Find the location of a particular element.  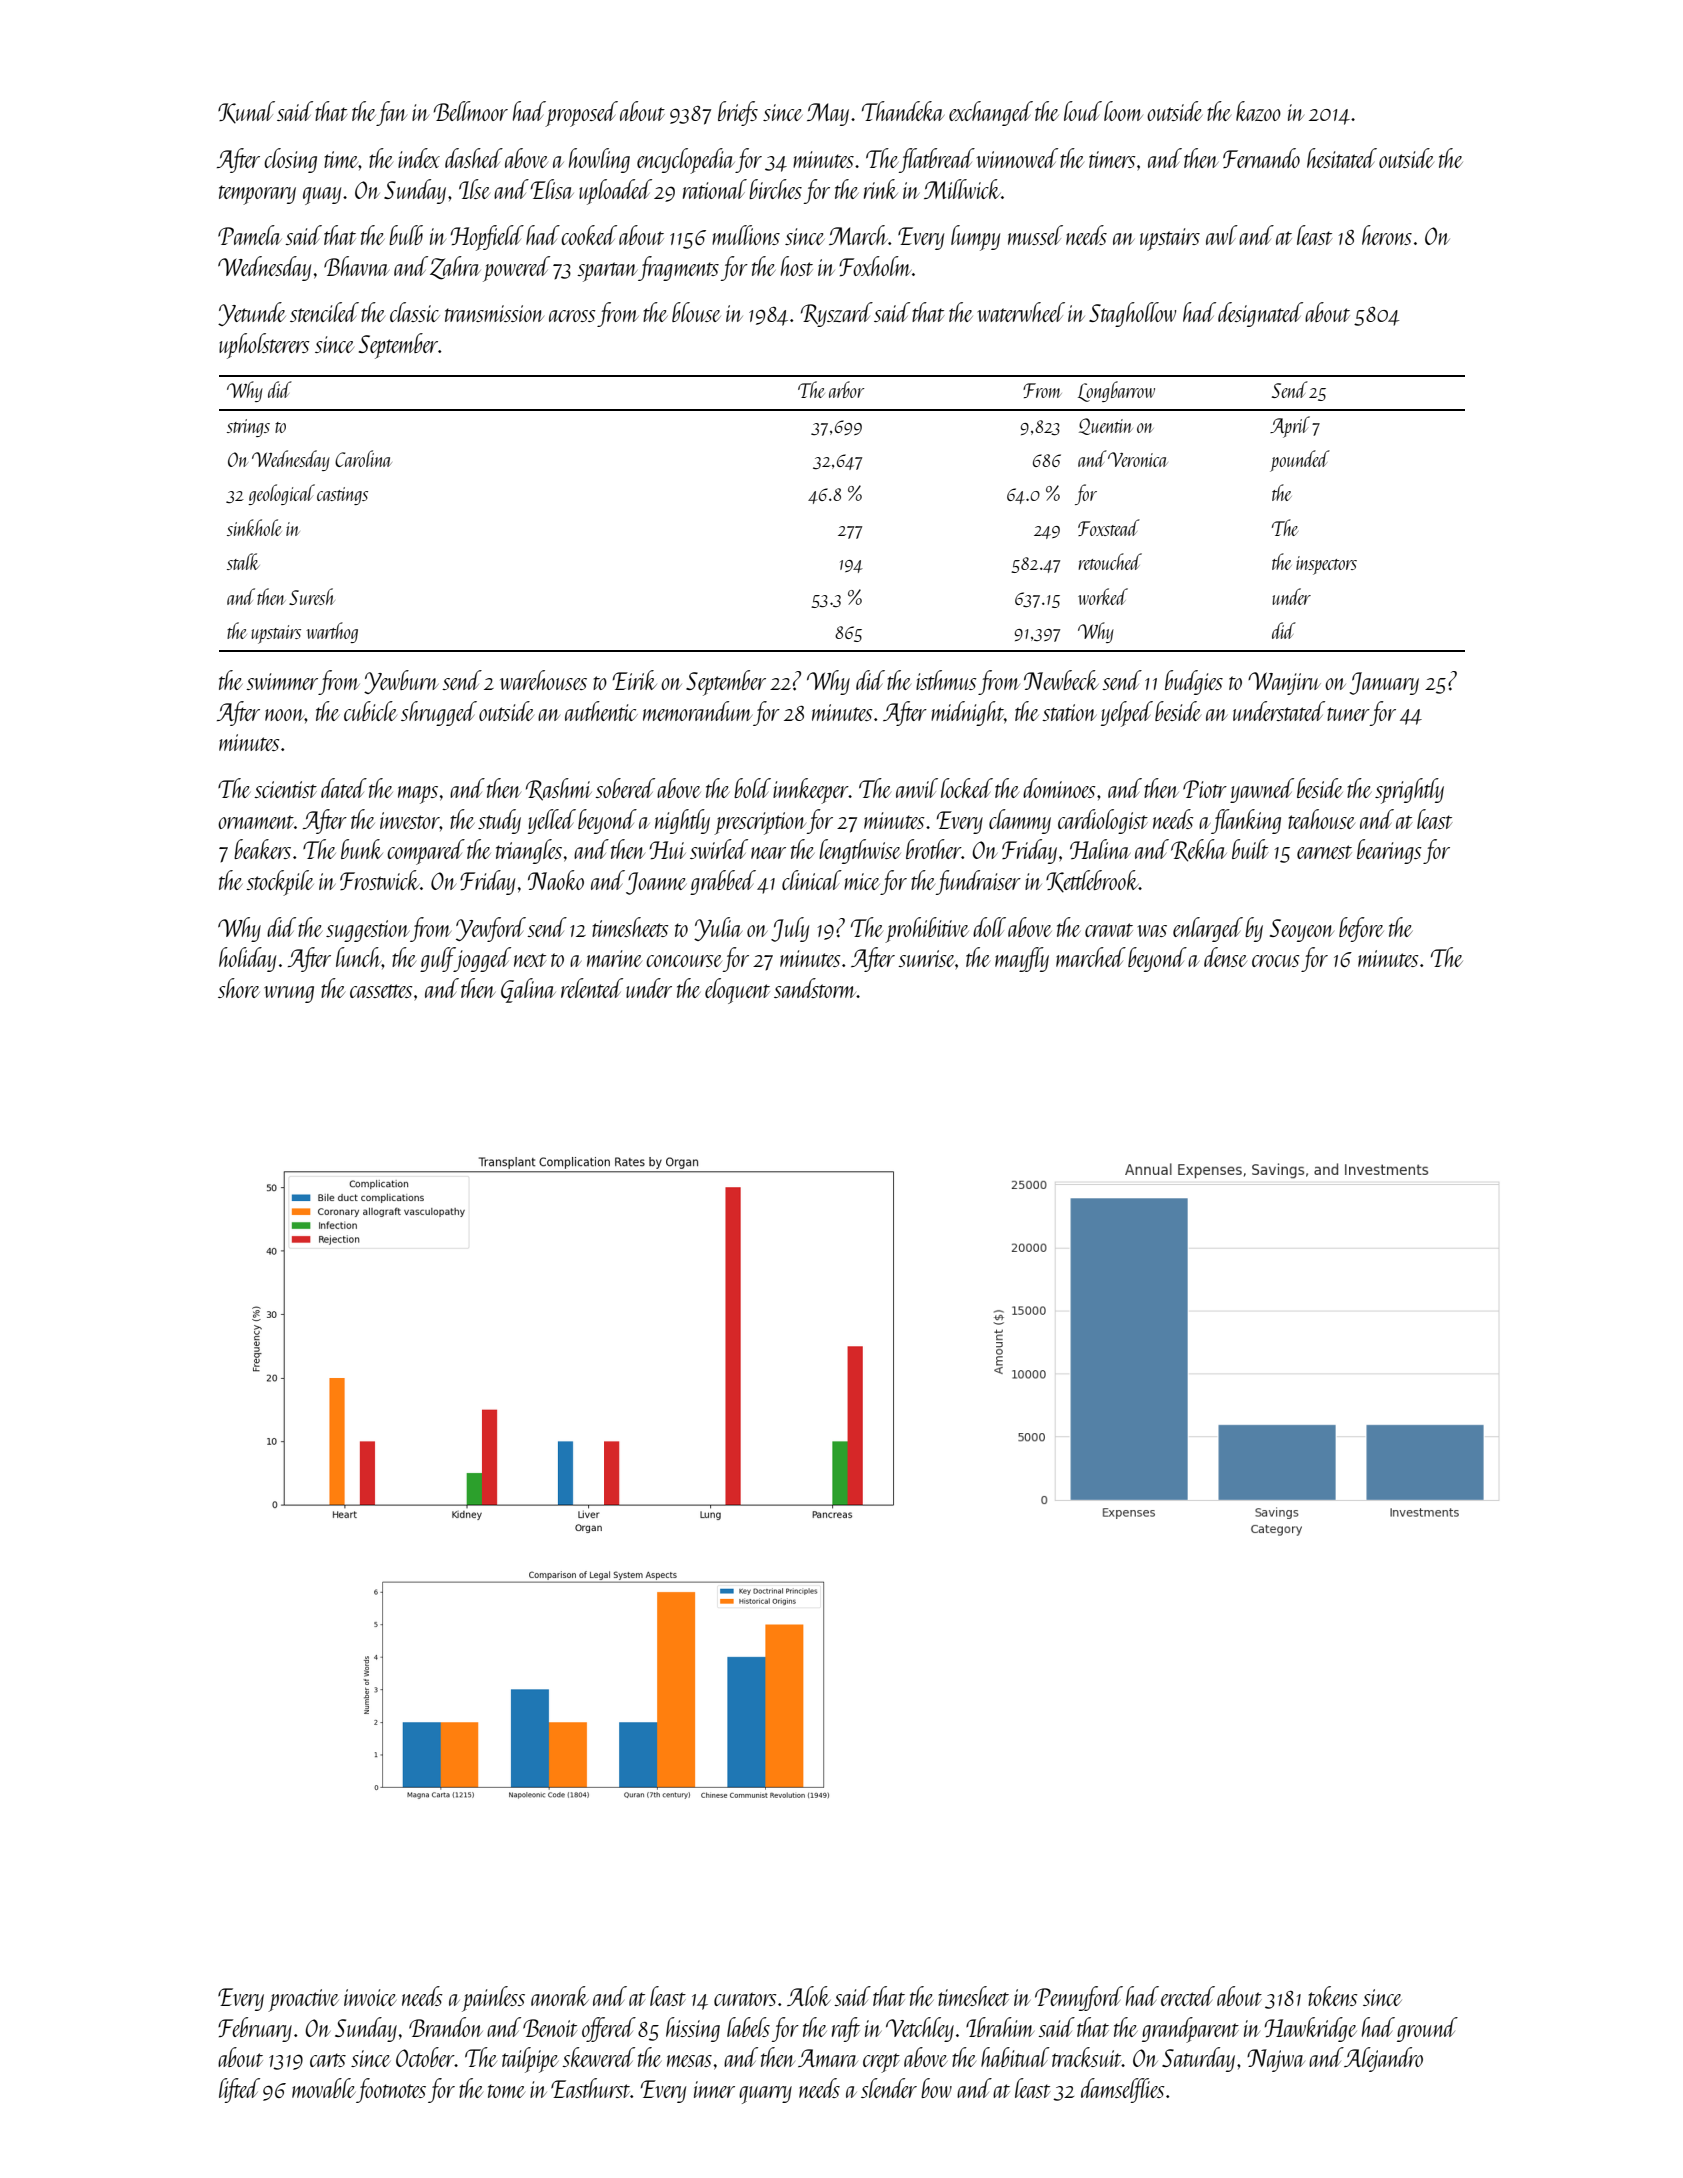

quarry is located at coordinates (765, 2095).
